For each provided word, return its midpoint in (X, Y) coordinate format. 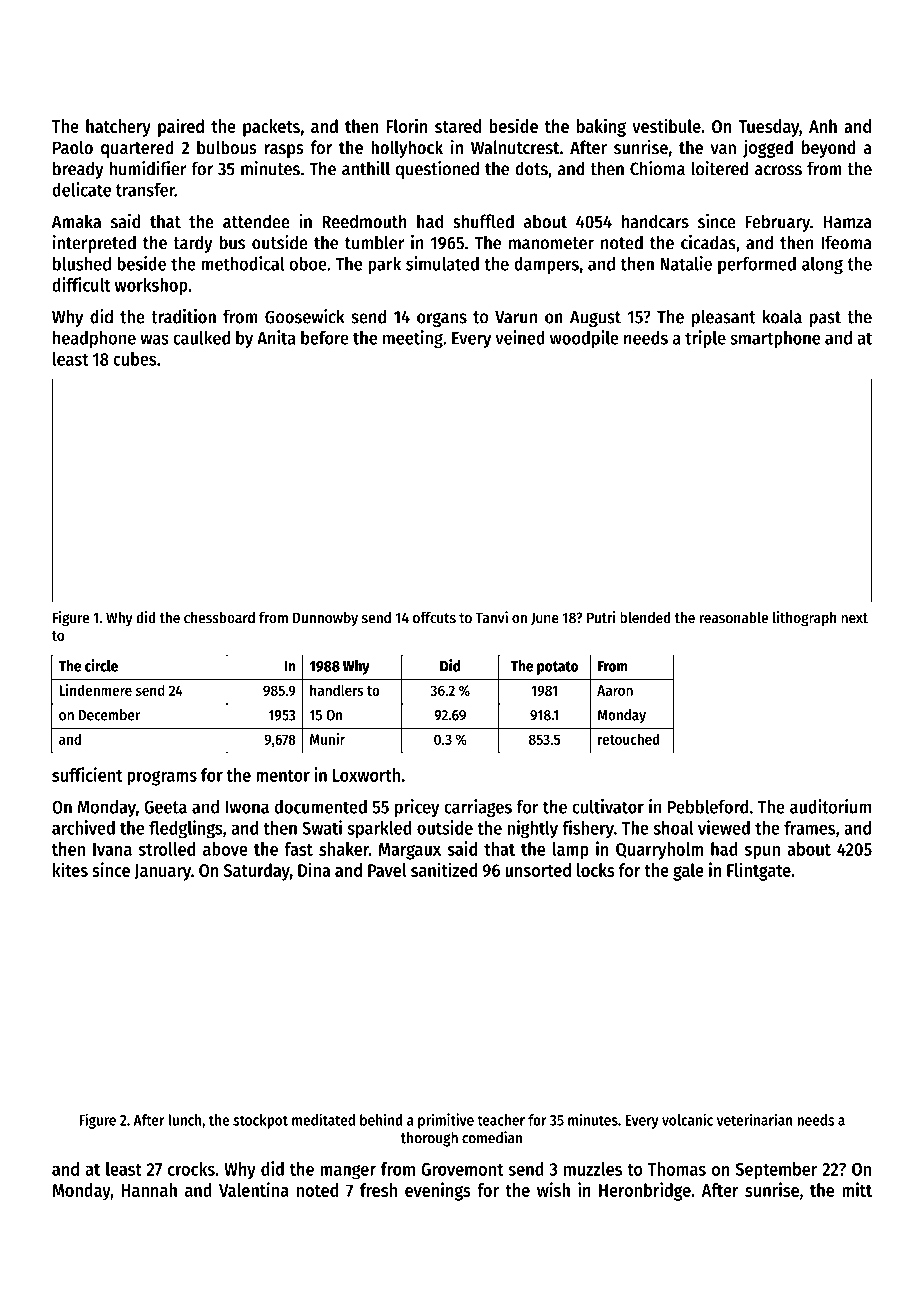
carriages (478, 808)
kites (70, 869)
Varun (516, 317)
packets (271, 128)
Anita (276, 337)
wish (553, 1189)
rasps (284, 151)
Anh (823, 126)
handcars (655, 221)
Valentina (254, 1189)
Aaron (615, 690)
